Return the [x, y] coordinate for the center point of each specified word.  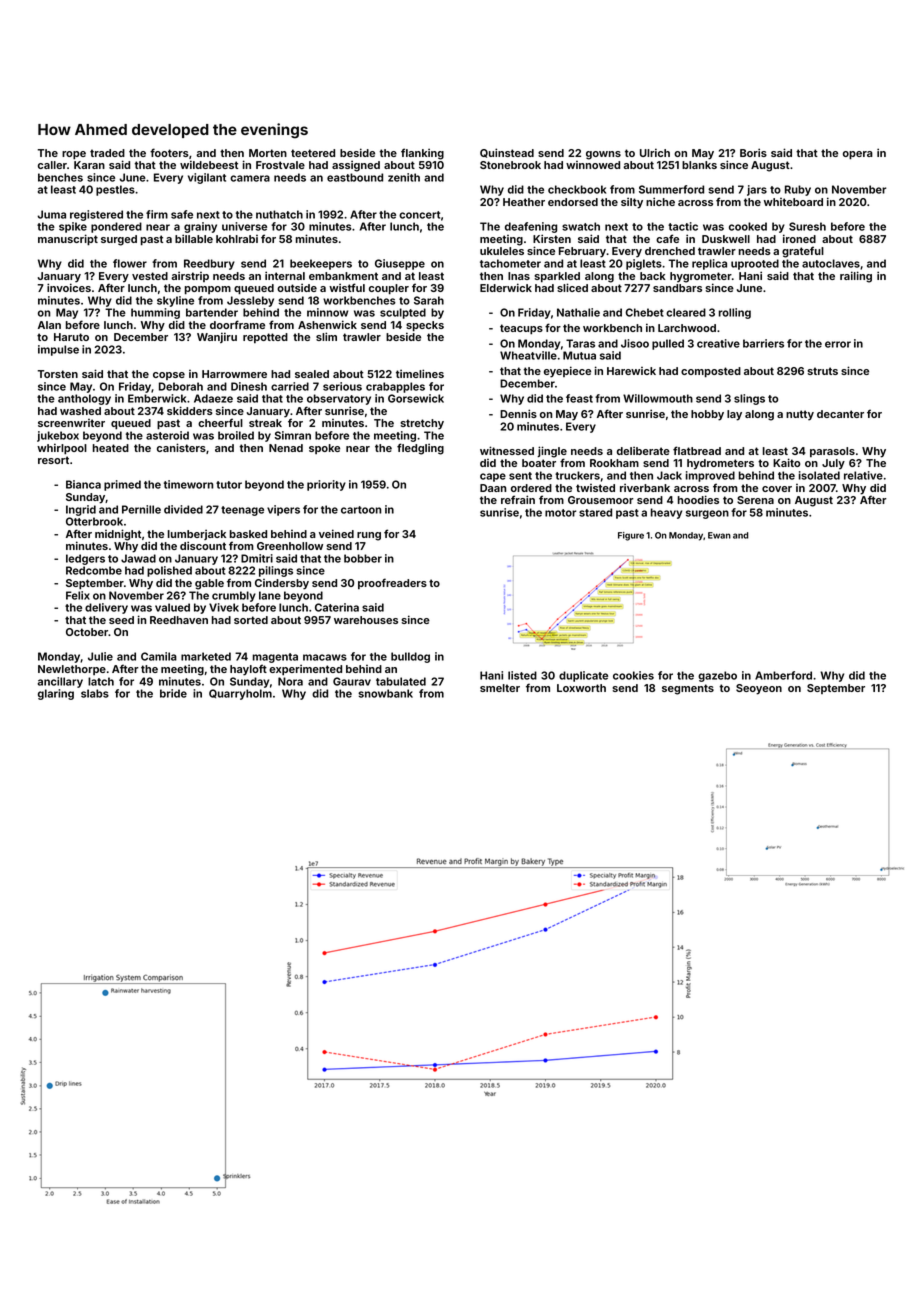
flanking [422, 154]
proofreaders [392, 583]
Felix [78, 595]
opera [858, 155]
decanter [840, 414]
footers [169, 152]
